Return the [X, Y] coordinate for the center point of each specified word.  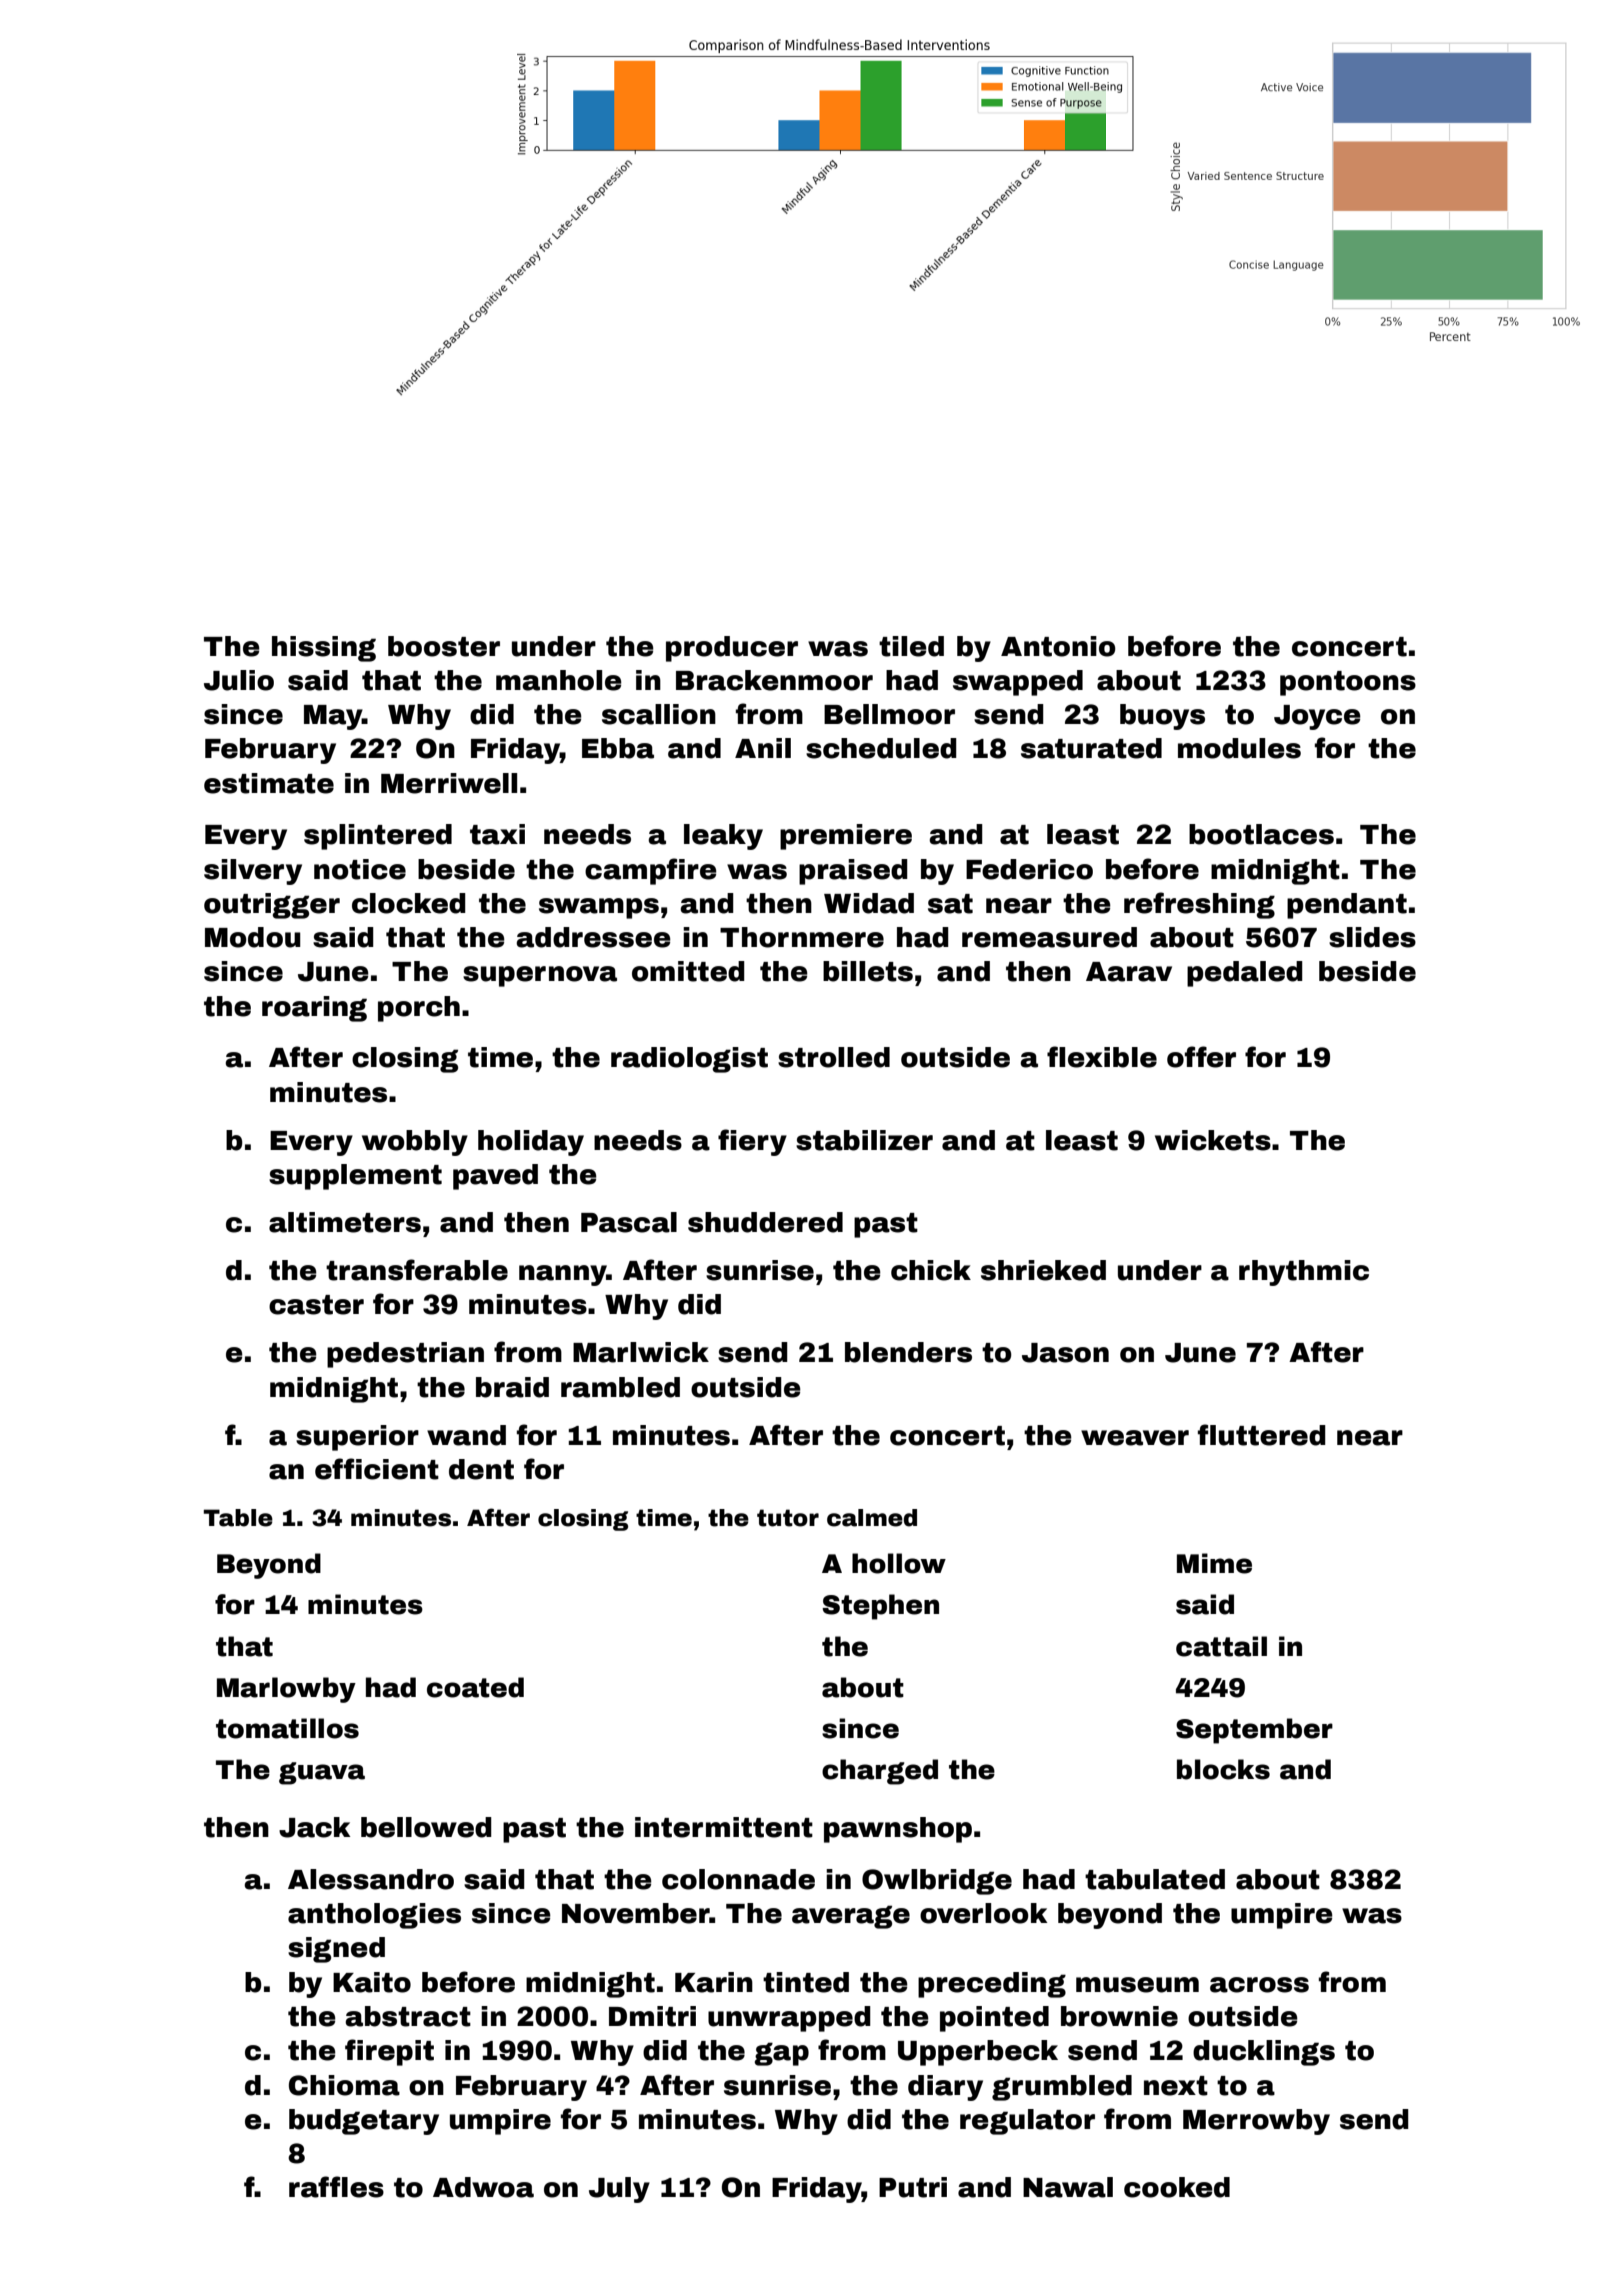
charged [880, 1772]
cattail [1221, 1646]
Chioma [344, 2085]
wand [466, 1435]
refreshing [1199, 905]
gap [781, 2054]
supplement [355, 1177]
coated [475, 1687]
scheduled [881, 748]
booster [444, 646]
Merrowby [1256, 2122]
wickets [1213, 1140]
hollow [899, 1563]
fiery [752, 1142]
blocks [1223, 1769]
